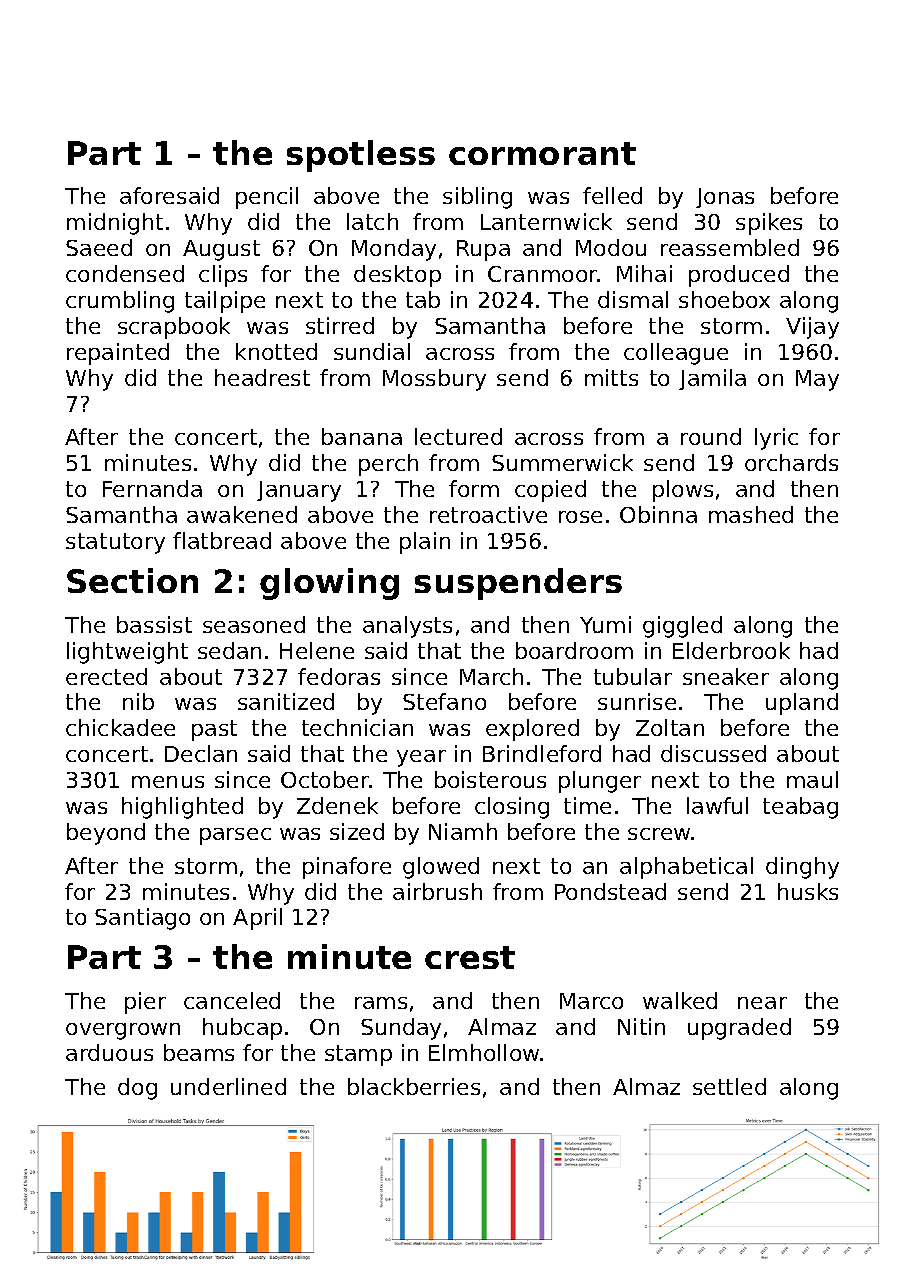  Describe the element at coordinates (711, 436) in the screenshot. I see `round` at that location.
